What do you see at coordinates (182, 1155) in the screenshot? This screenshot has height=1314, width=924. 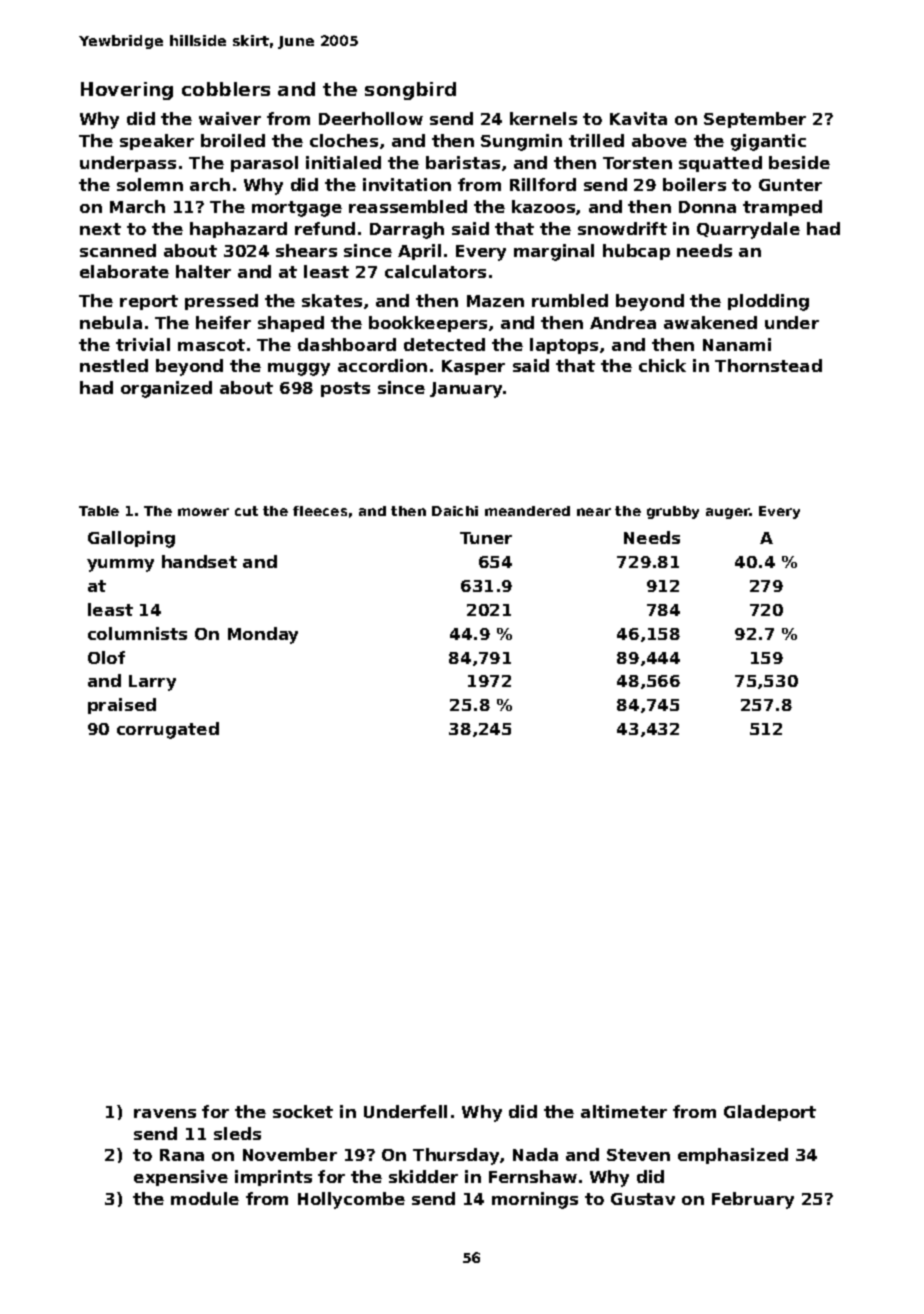 I see `Rana` at bounding box center [182, 1155].
